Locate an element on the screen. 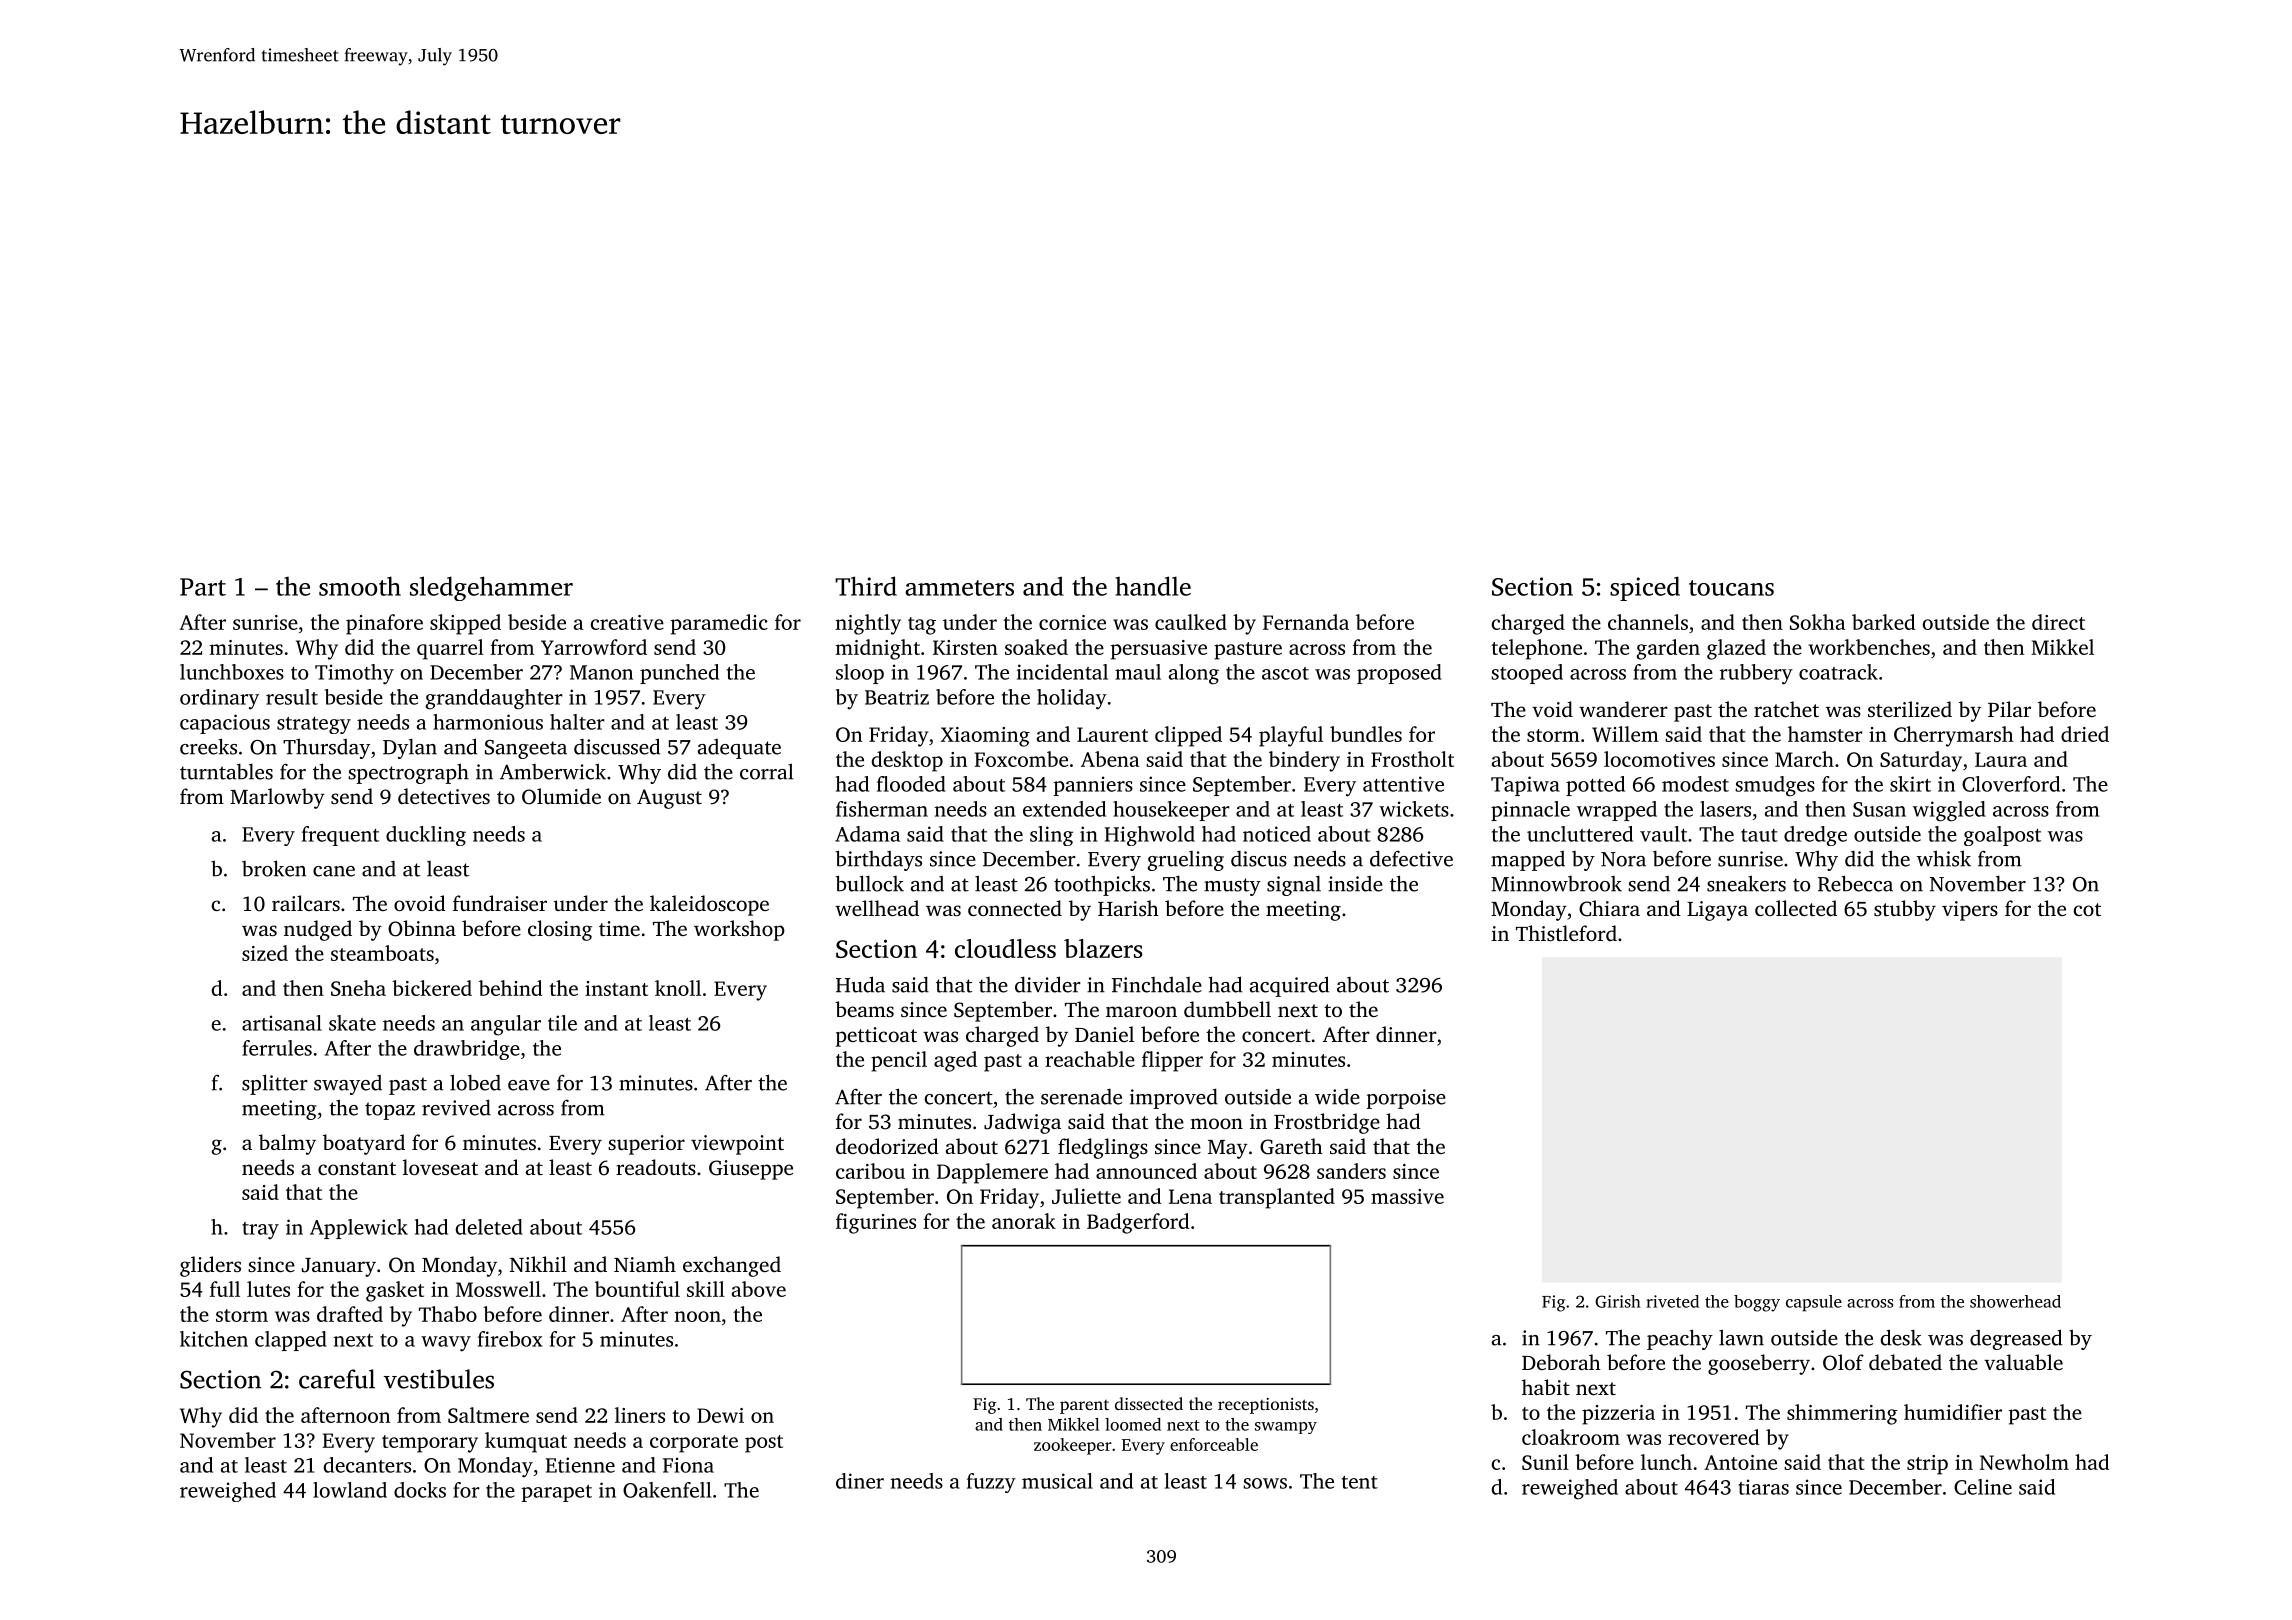 This screenshot has height=1620, width=2292. lowland is located at coordinates (350, 1490).
